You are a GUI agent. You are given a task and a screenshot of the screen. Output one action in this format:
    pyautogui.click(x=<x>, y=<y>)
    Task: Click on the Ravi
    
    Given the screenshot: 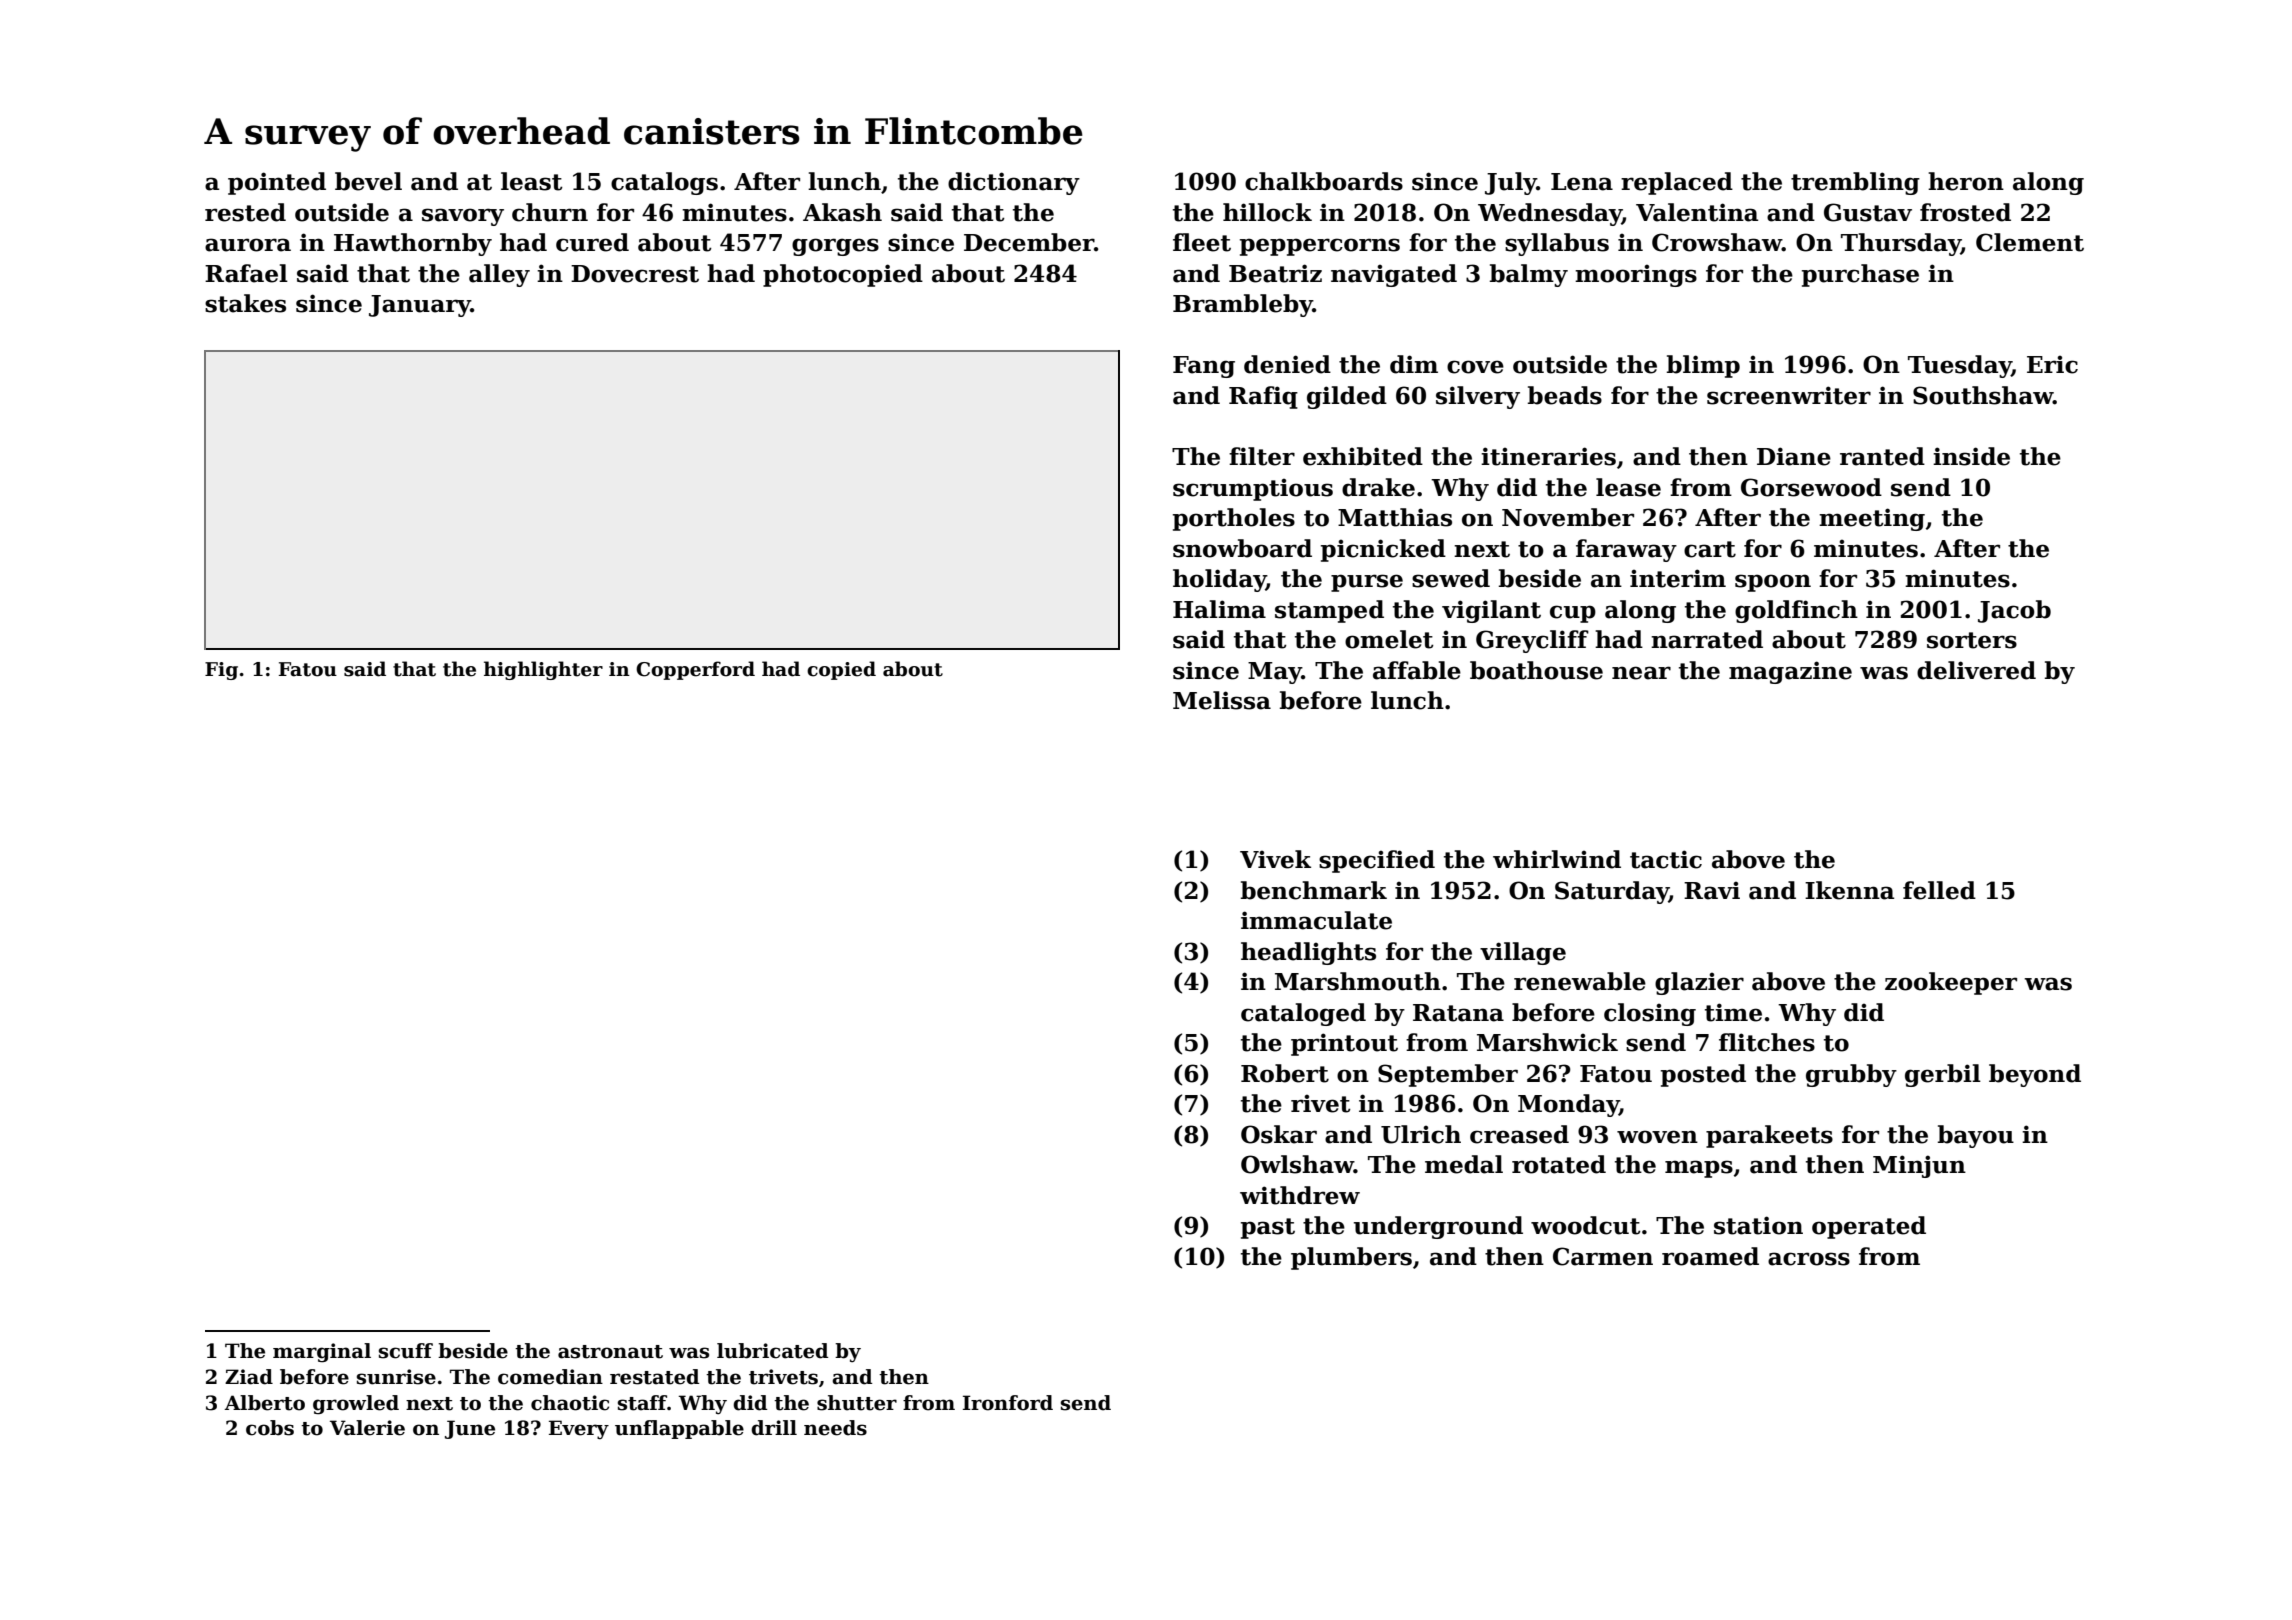 What is the action you would take?
    pyautogui.click(x=1712, y=890)
